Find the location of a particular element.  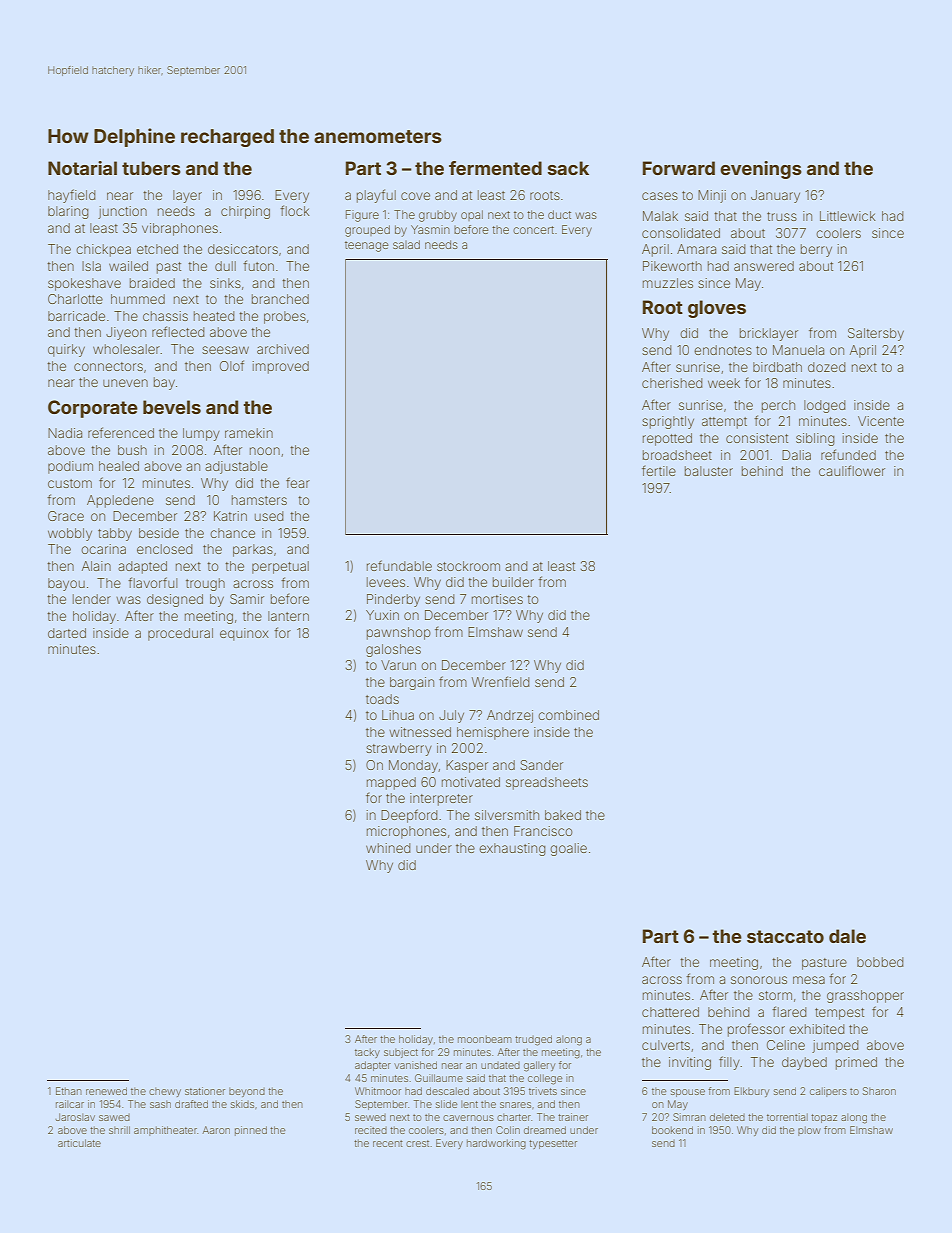

evenings is located at coordinates (761, 170).
